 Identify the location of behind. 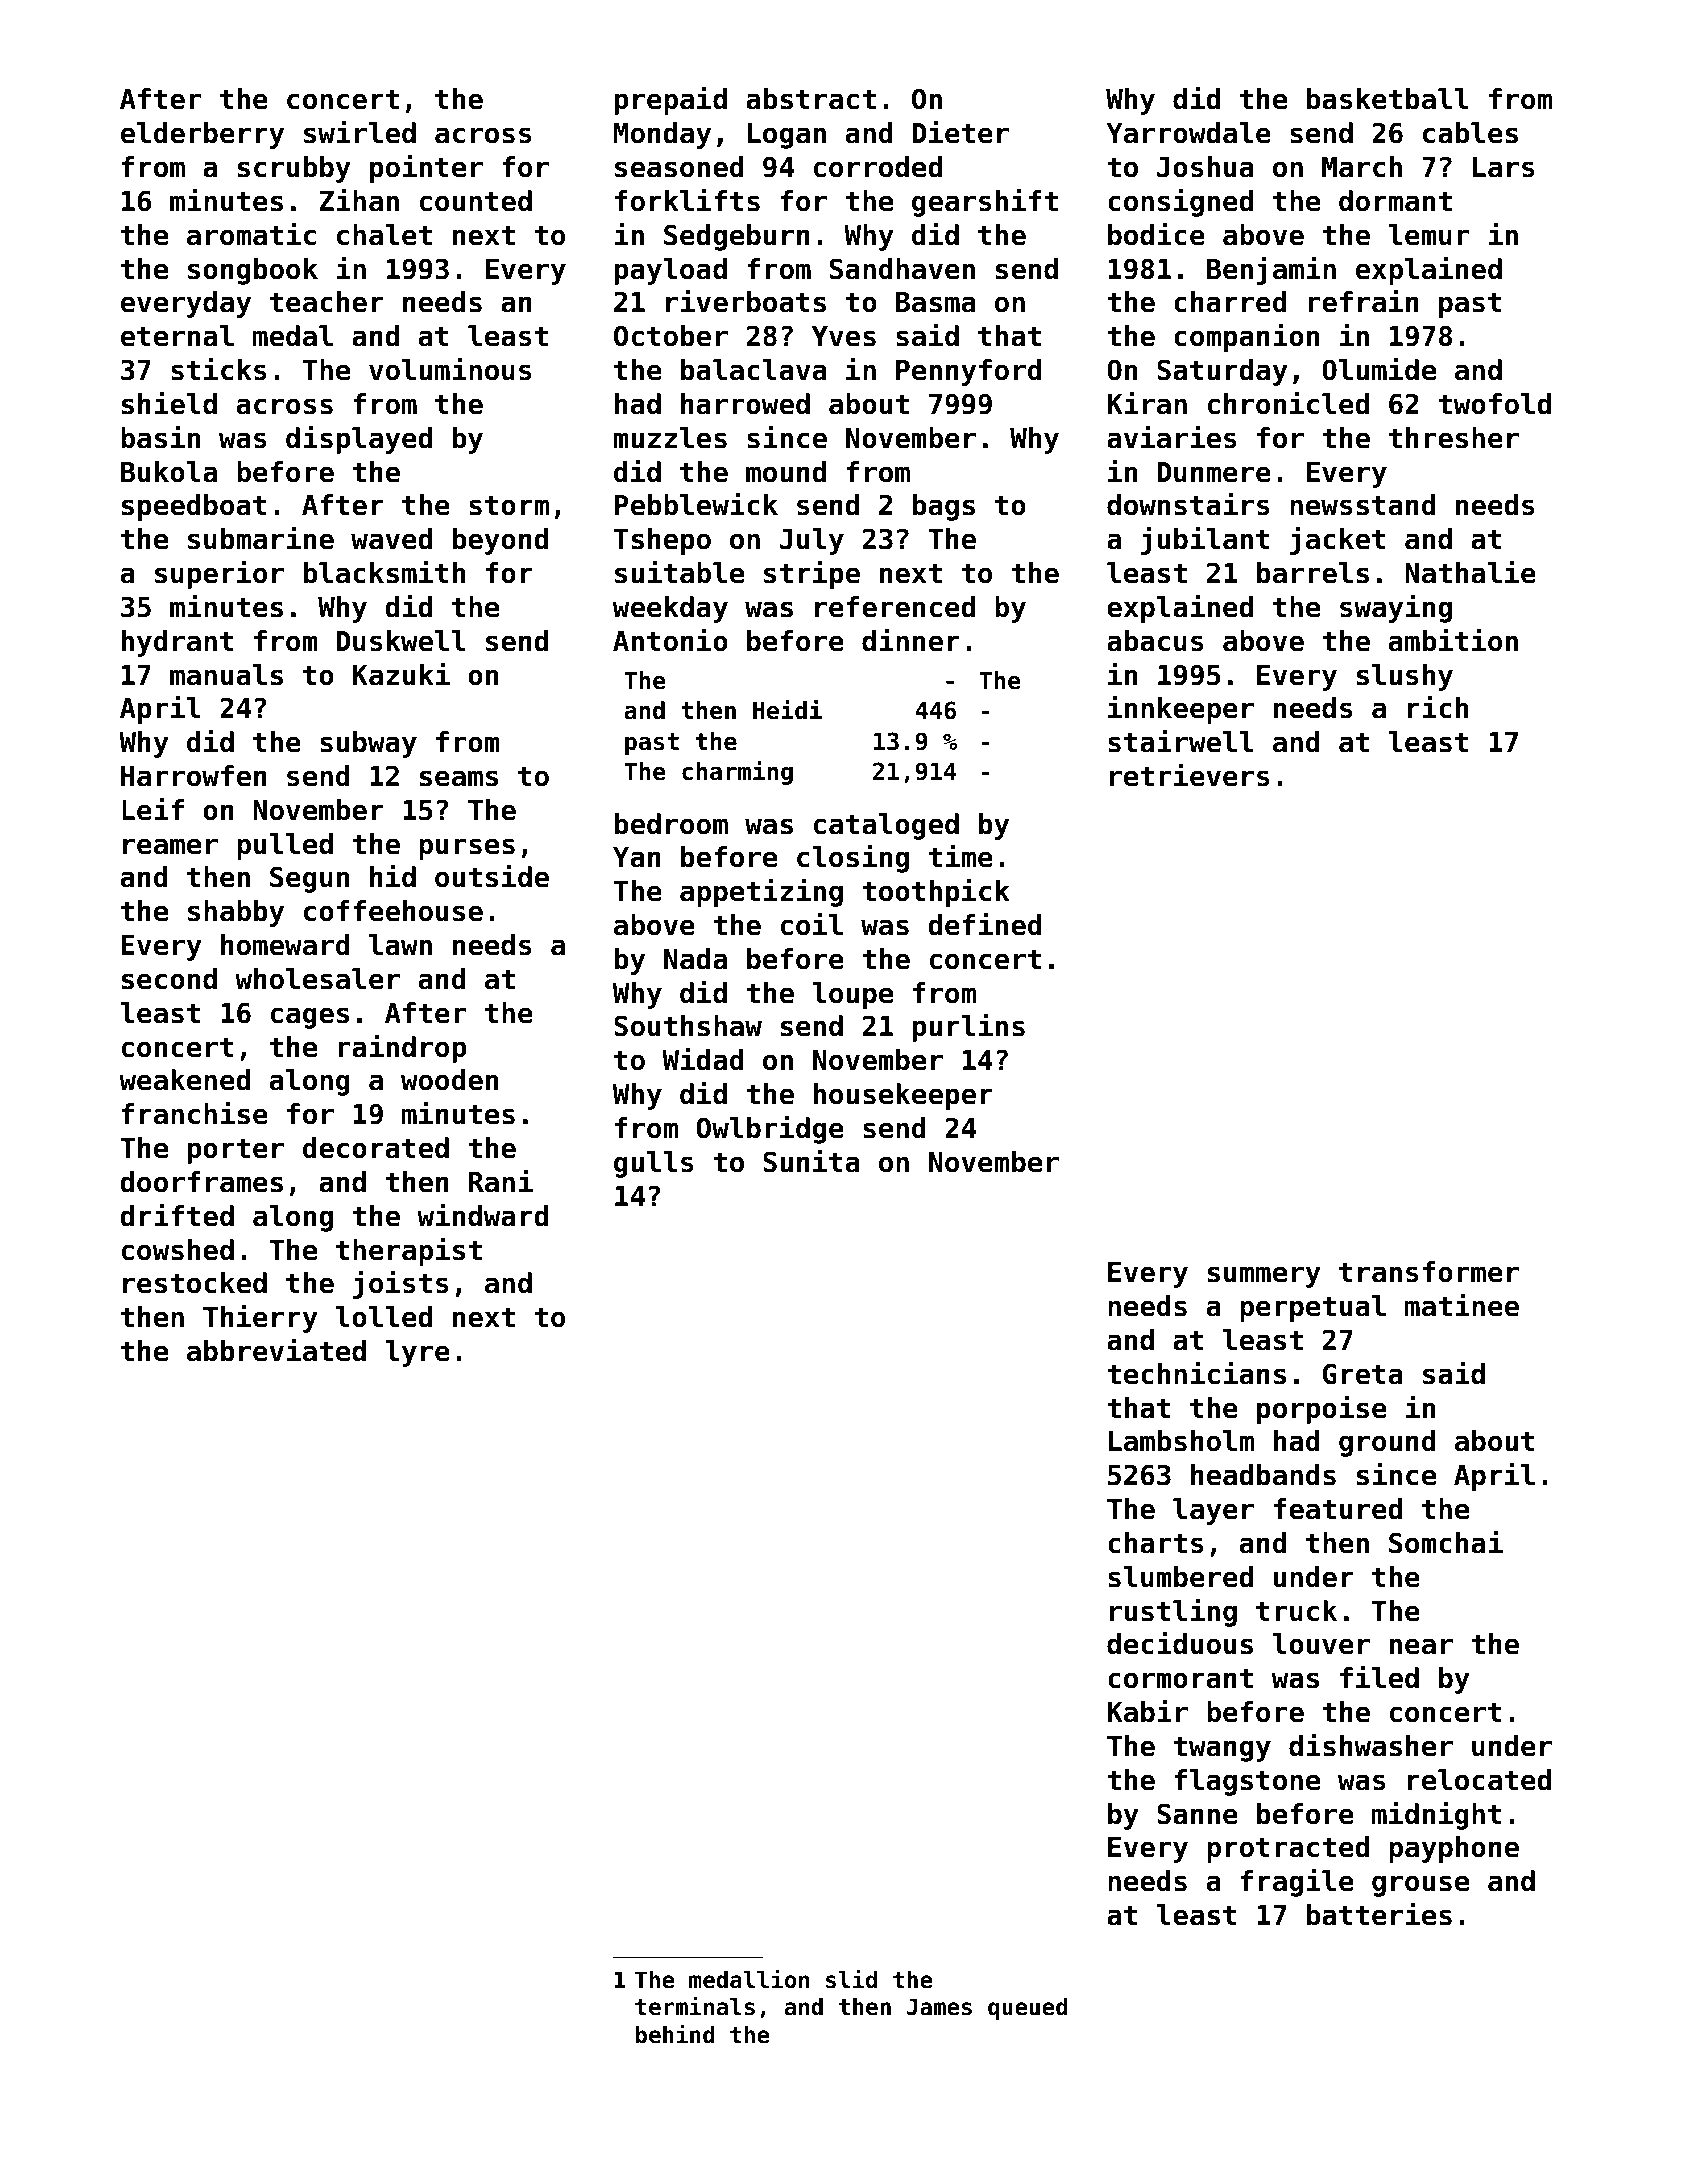
(675, 2034).
